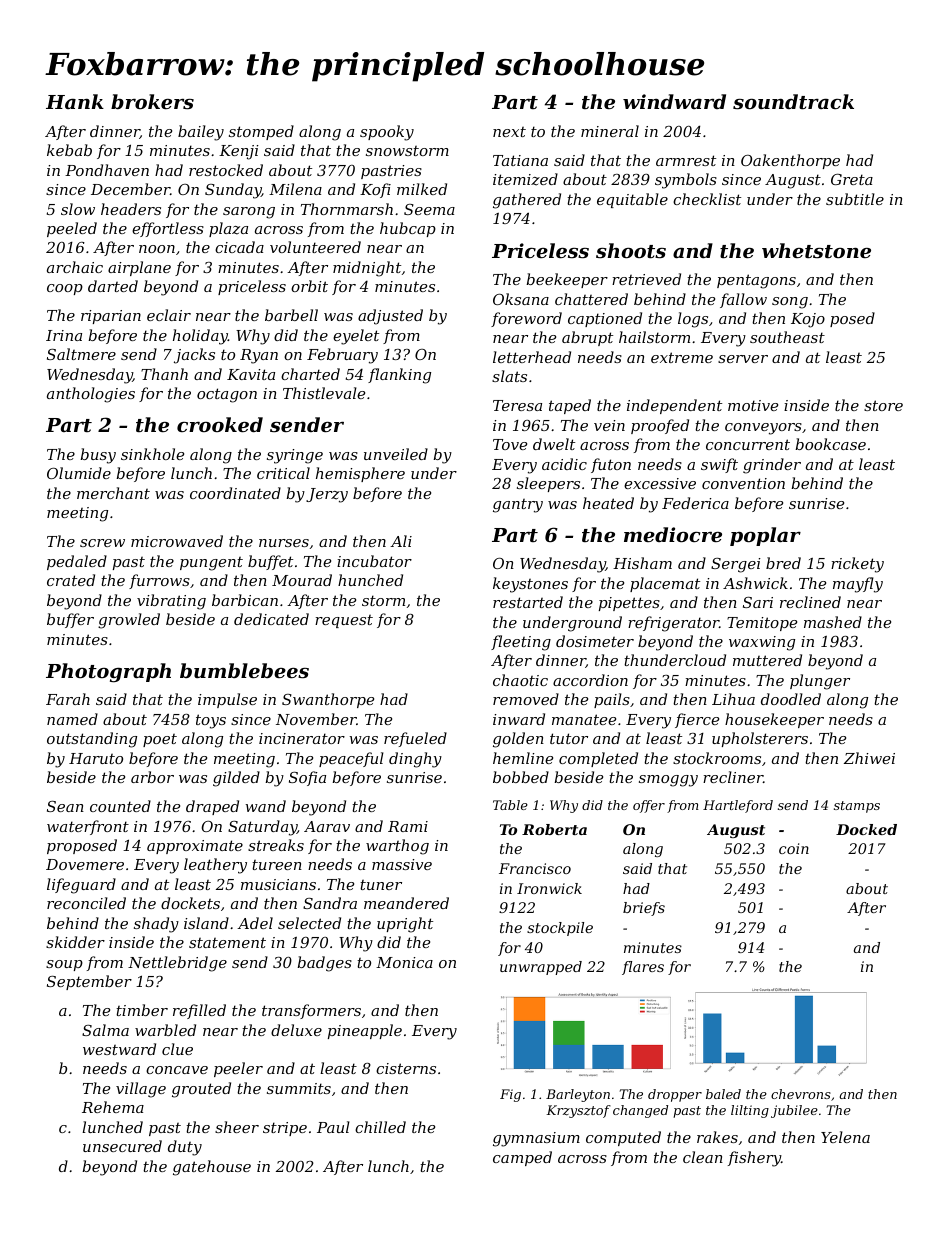  What do you see at coordinates (107, 170) in the screenshot?
I see `Pondhaven` at bounding box center [107, 170].
